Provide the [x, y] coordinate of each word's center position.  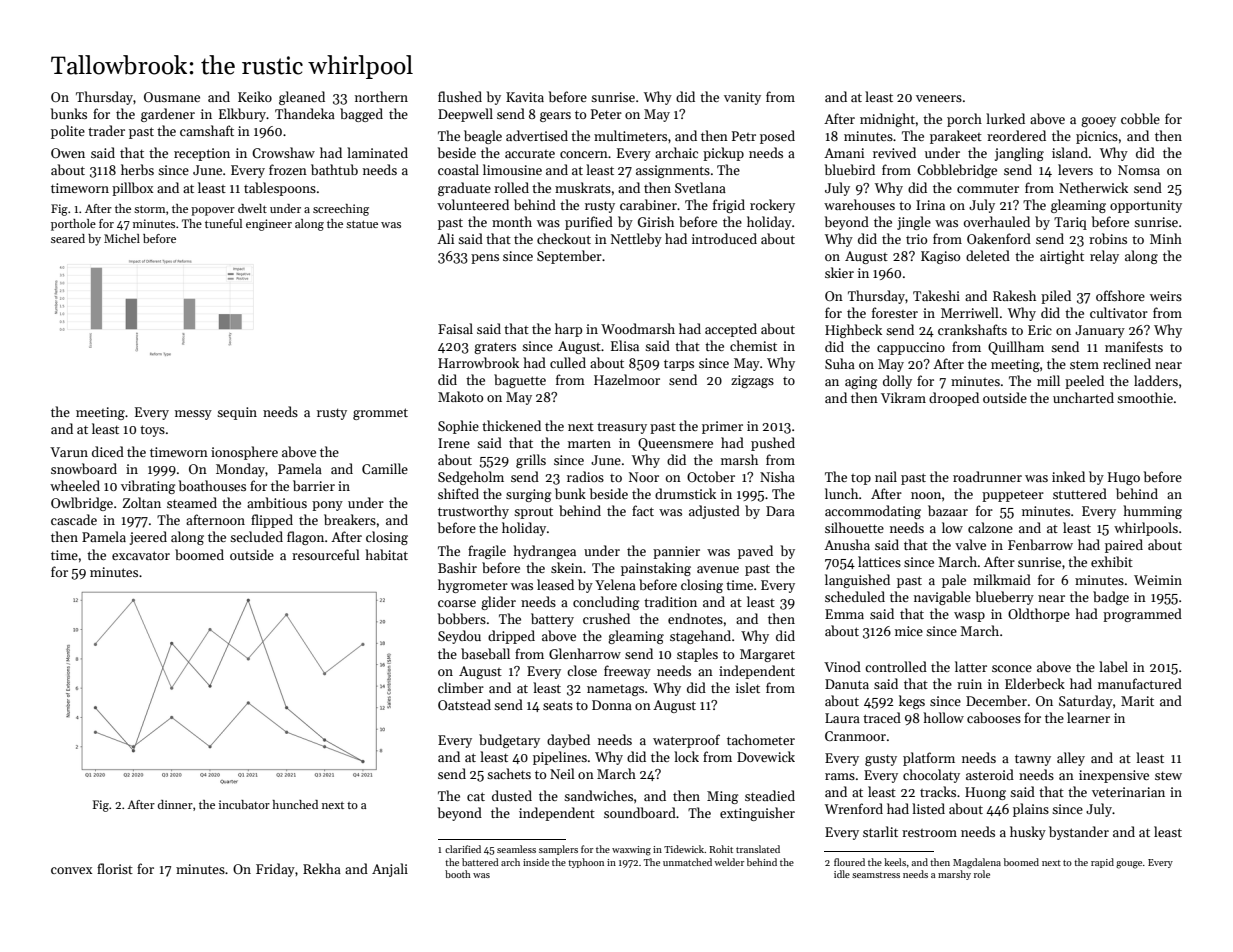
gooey [1098, 122]
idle [842, 874]
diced [108, 451]
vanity [742, 98]
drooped [954, 399]
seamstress [876, 875]
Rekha [322, 868]
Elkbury [243, 115]
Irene [454, 443]
